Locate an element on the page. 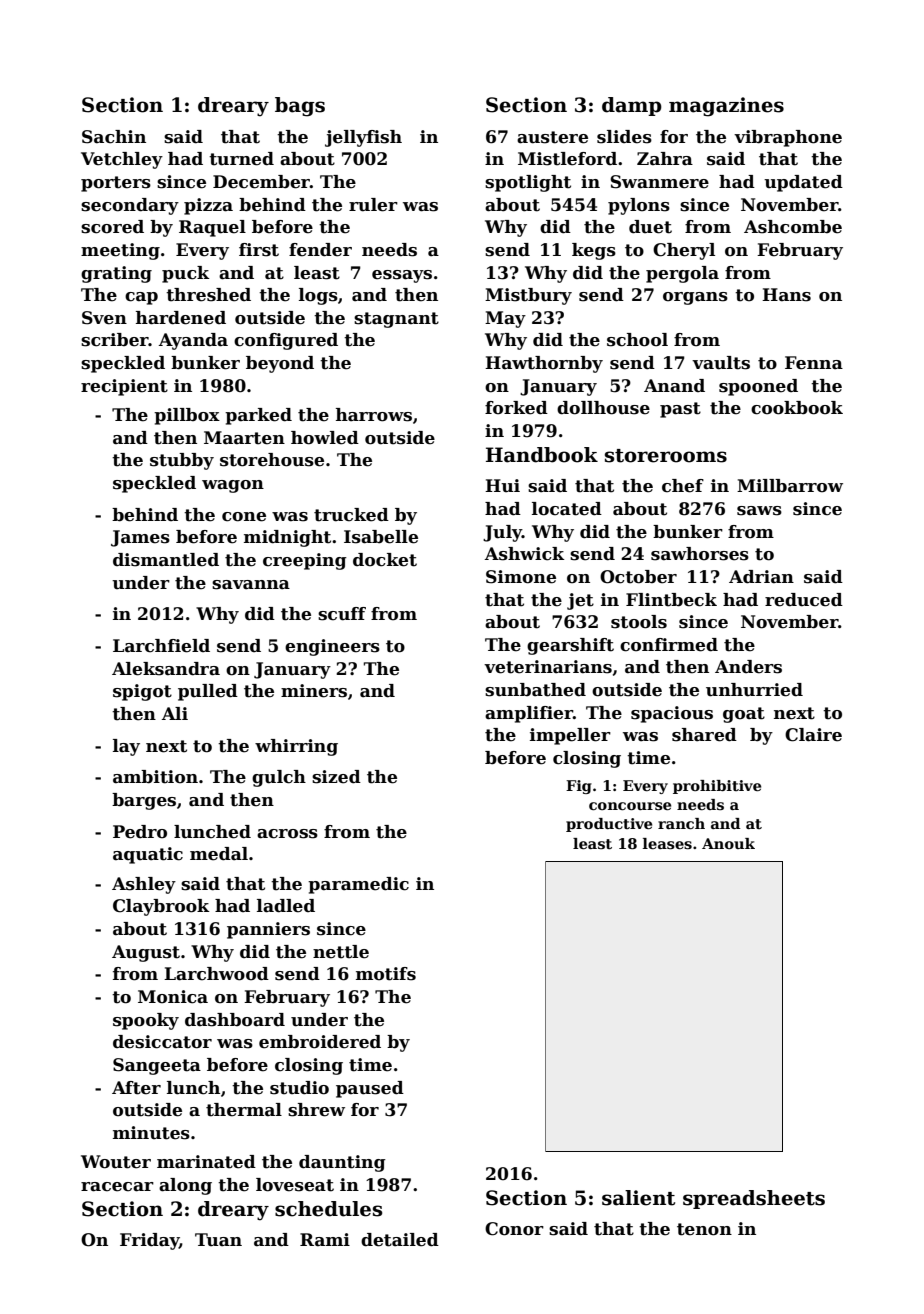  damp is located at coordinates (632, 106).
